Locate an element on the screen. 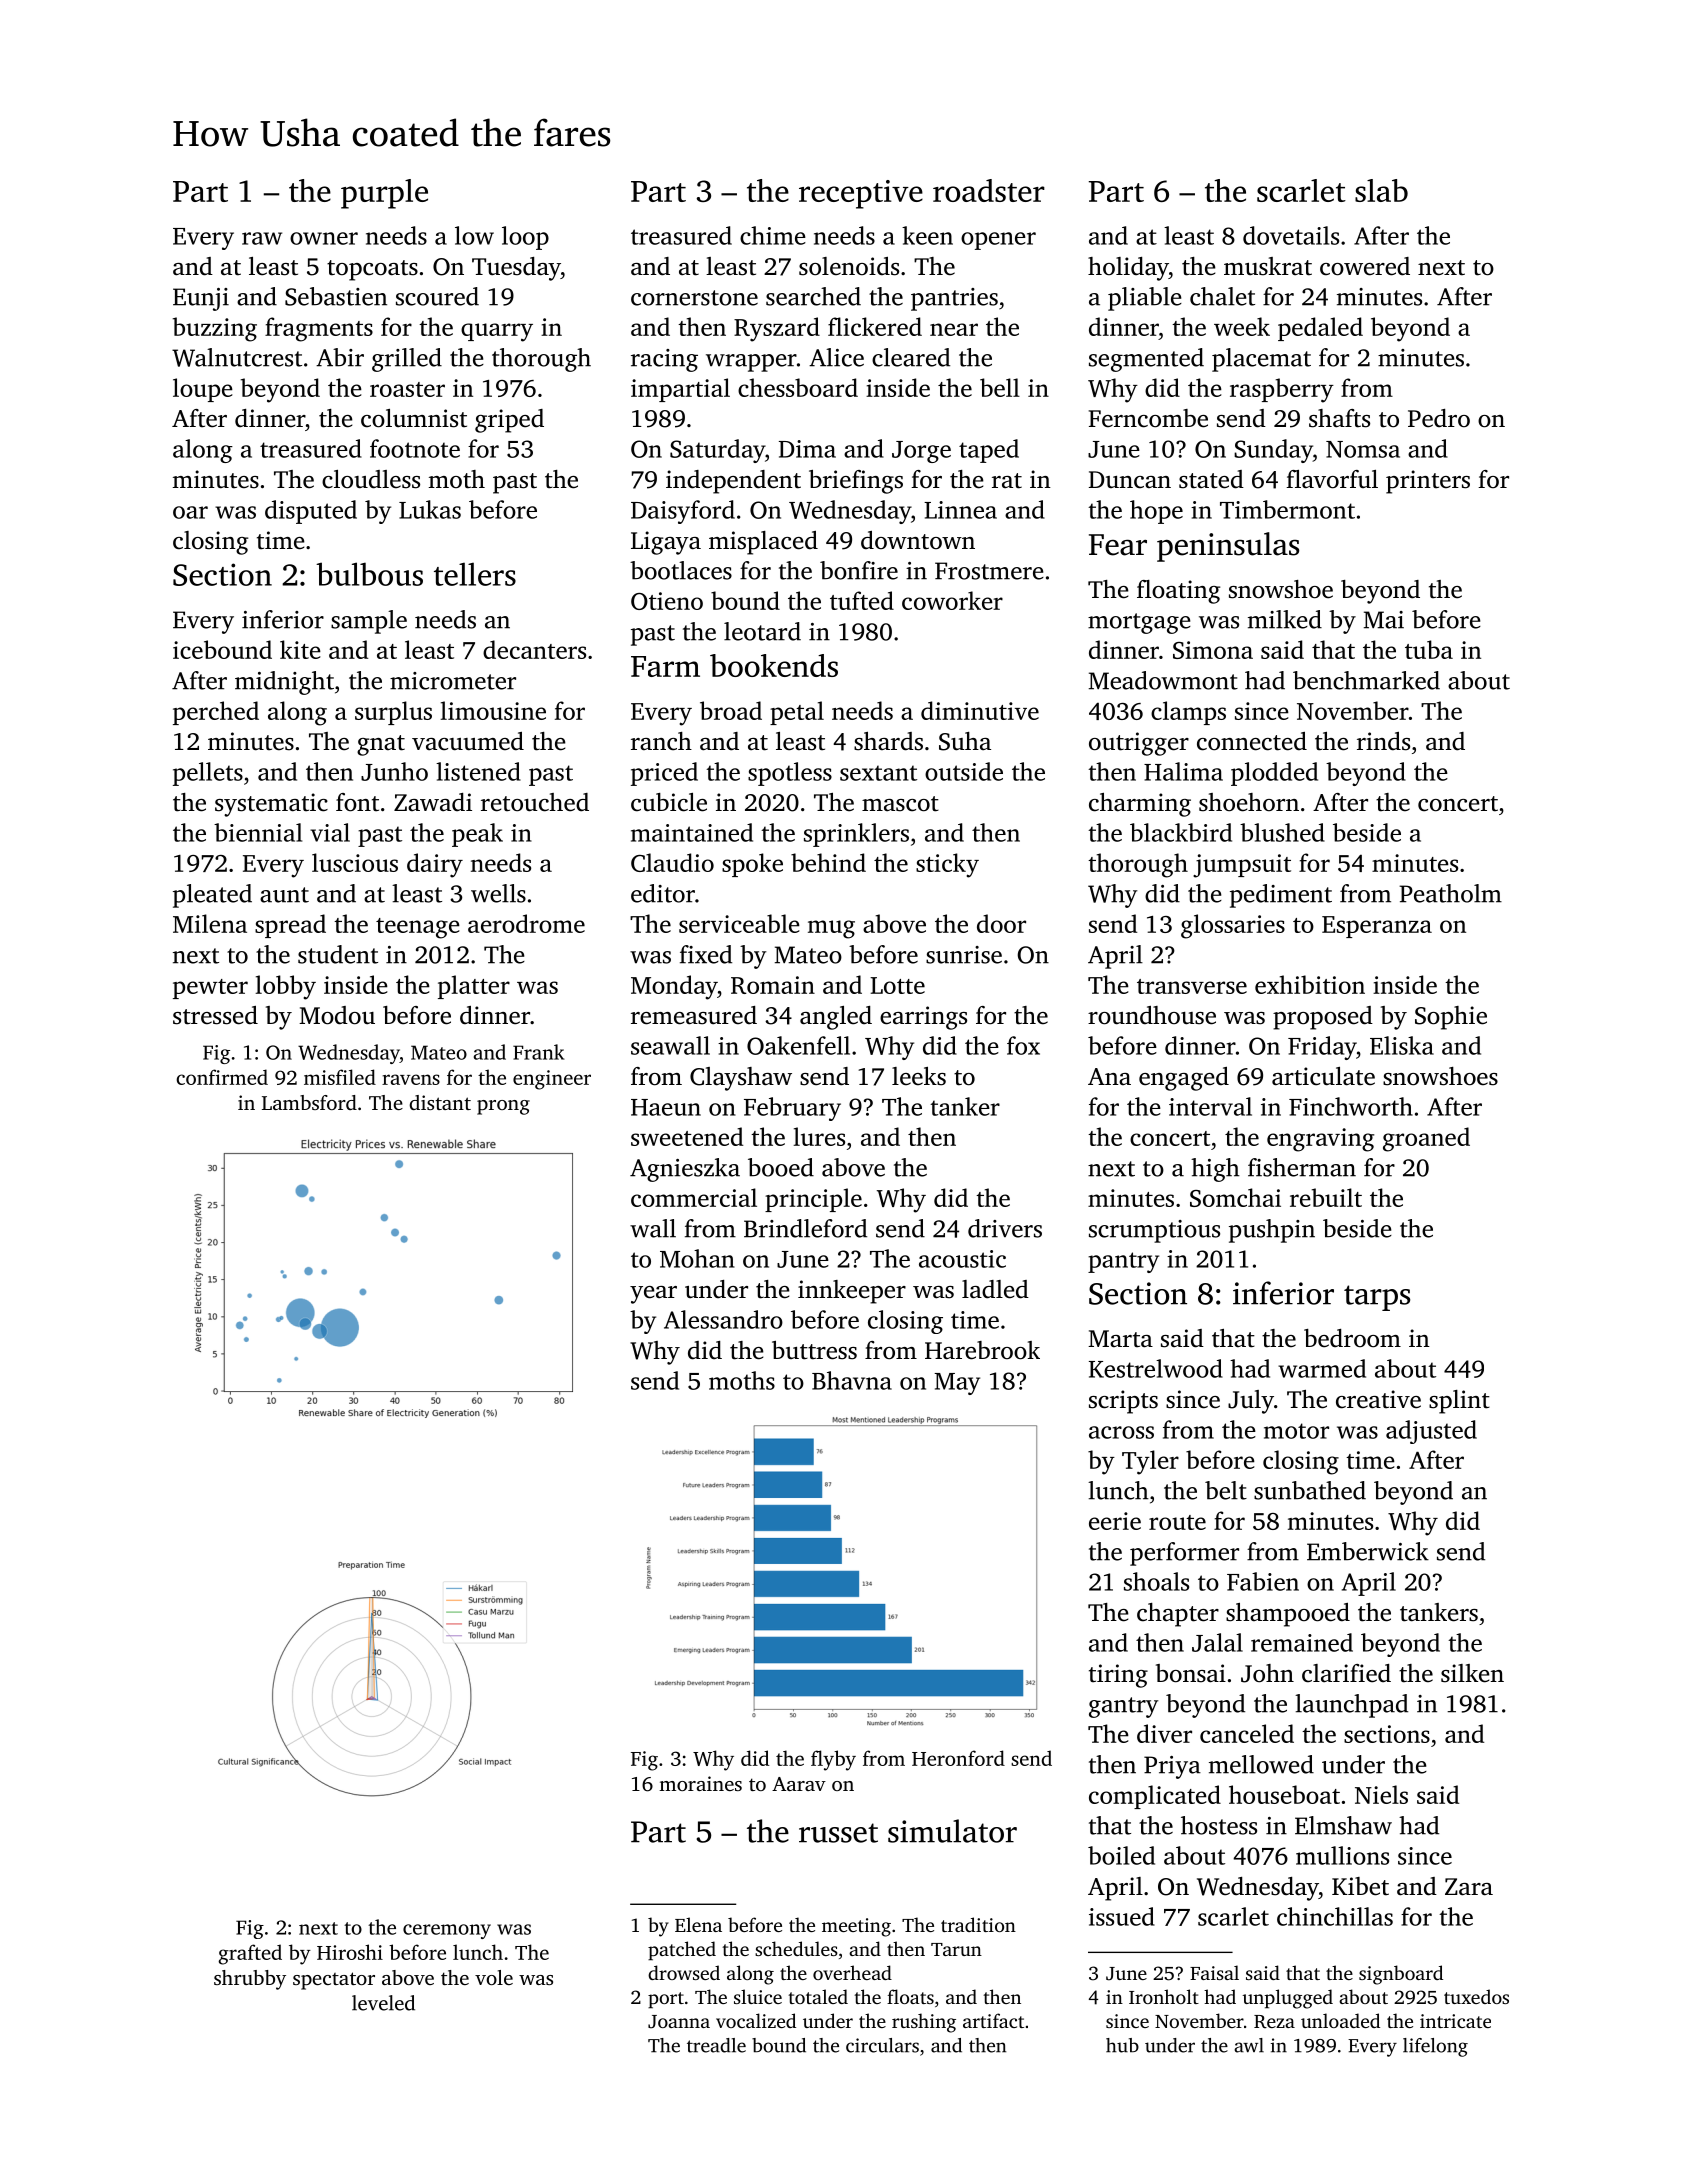  shards is located at coordinates (888, 741).
